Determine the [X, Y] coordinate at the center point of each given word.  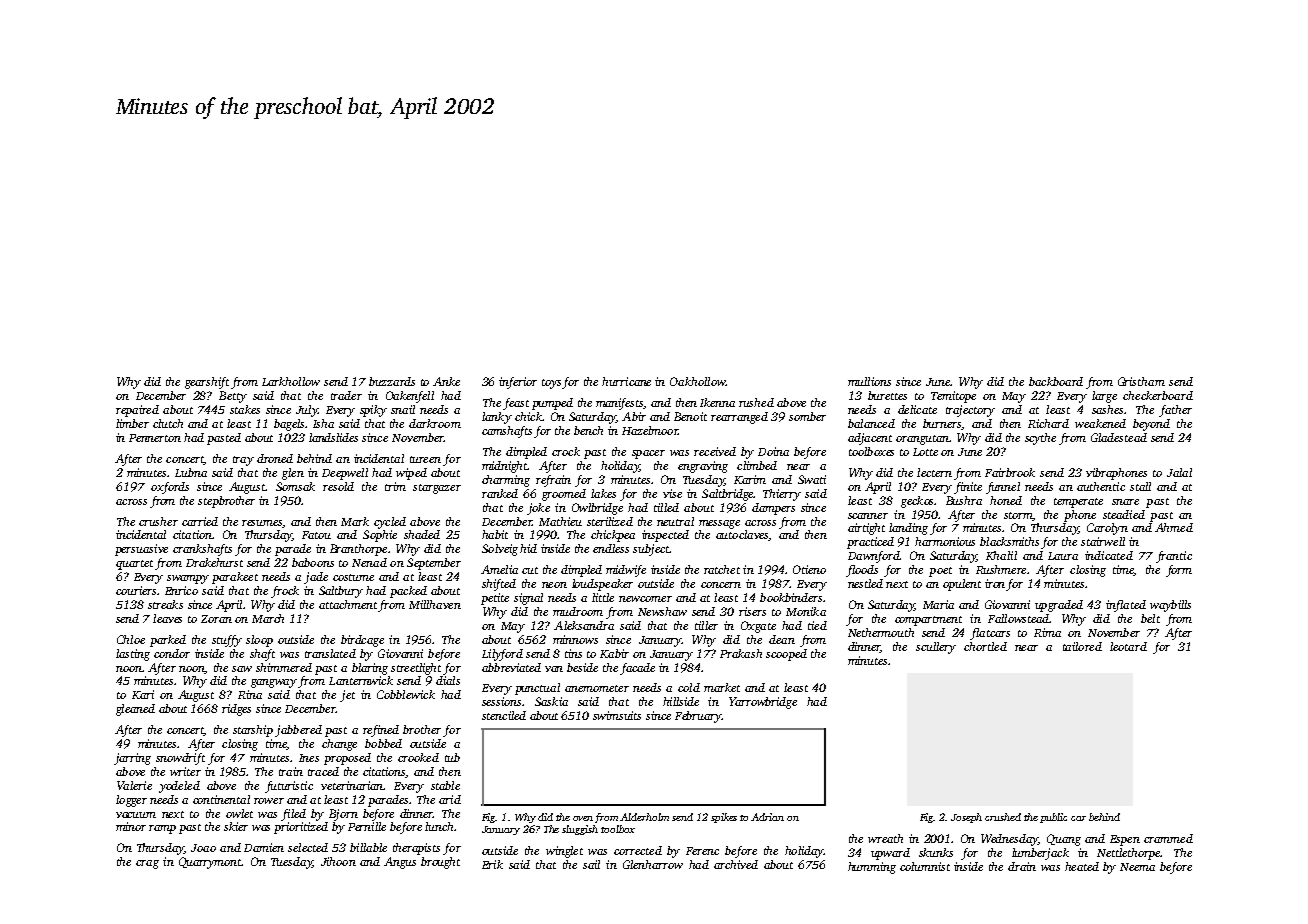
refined [381, 731]
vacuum [136, 815]
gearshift [207, 383]
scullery [936, 648]
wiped [411, 474]
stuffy [227, 641]
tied [817, 625]
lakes [603, 493]
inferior [518, 383]
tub [452, 757]
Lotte [925, 452]
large [1104, 397]
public [1053, 818]
